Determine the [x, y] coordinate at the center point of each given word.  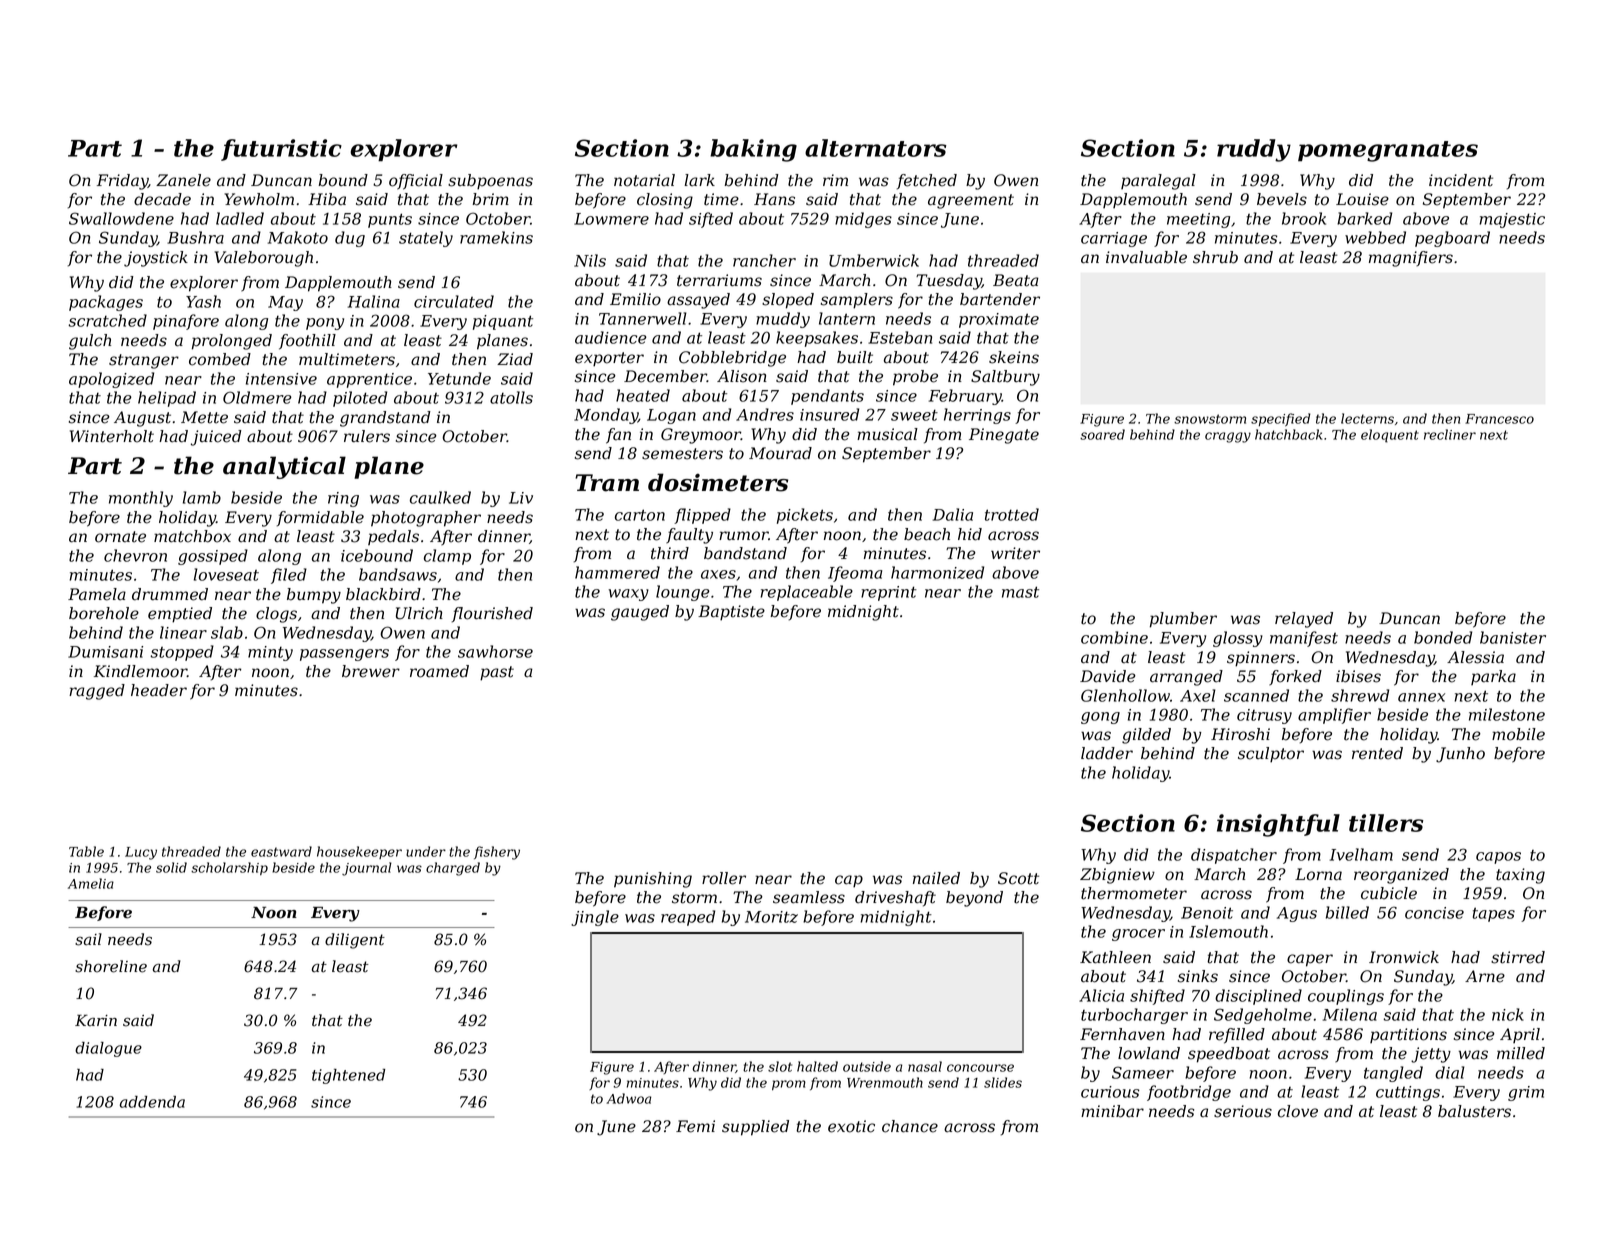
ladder [1107, 753]
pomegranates [1388, 151]
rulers [367, 436]
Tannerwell [643, 318]
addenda [152, 1102]
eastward [281, 851]
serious [1243, 1111]
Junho [1460, 755]
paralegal [1158, 182]
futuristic [281, 150]
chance [910, 1126]
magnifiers [1411, 259]
